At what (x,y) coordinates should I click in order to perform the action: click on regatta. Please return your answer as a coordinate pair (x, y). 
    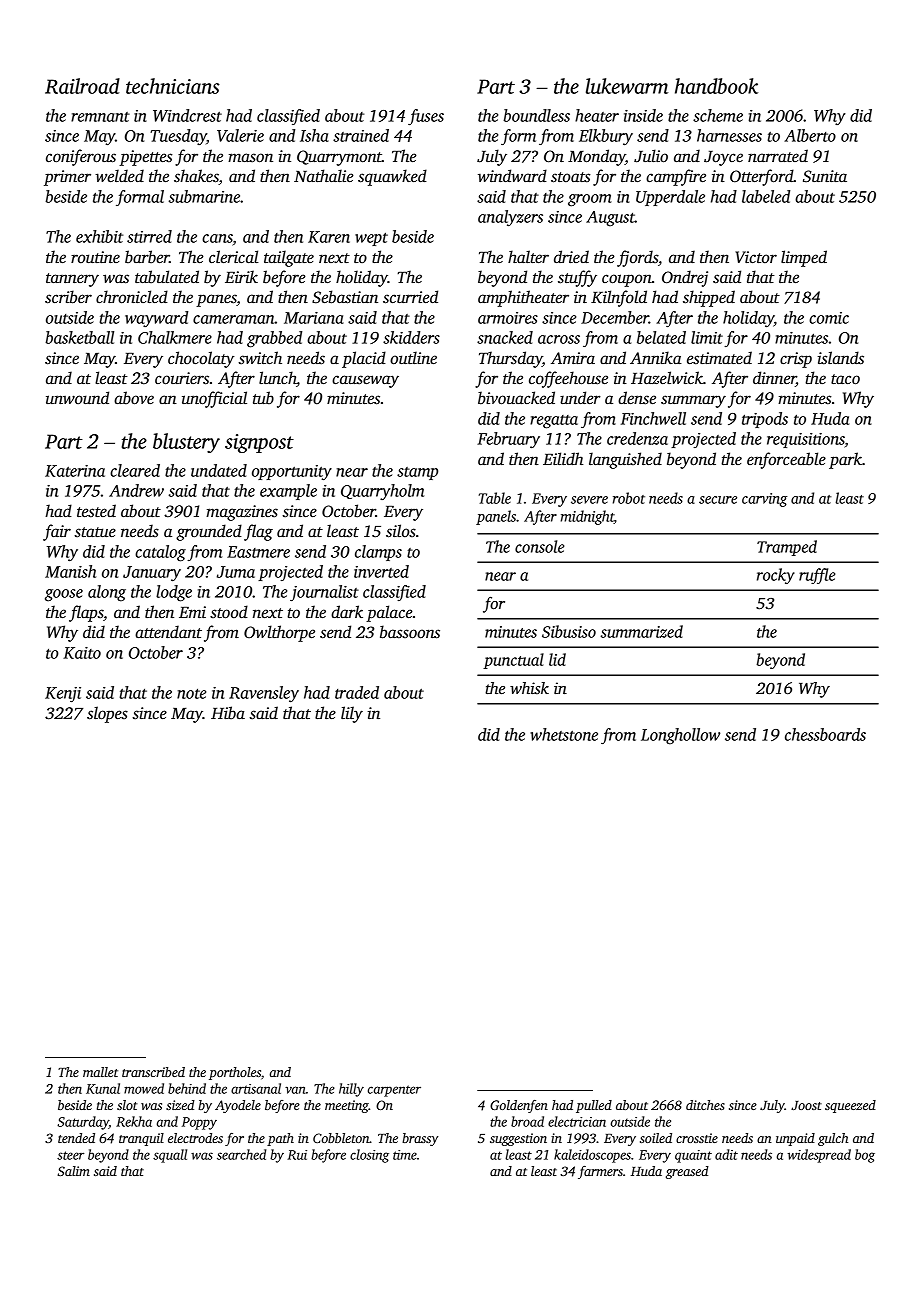
    Looking at the image, I should click on (554, 422).
